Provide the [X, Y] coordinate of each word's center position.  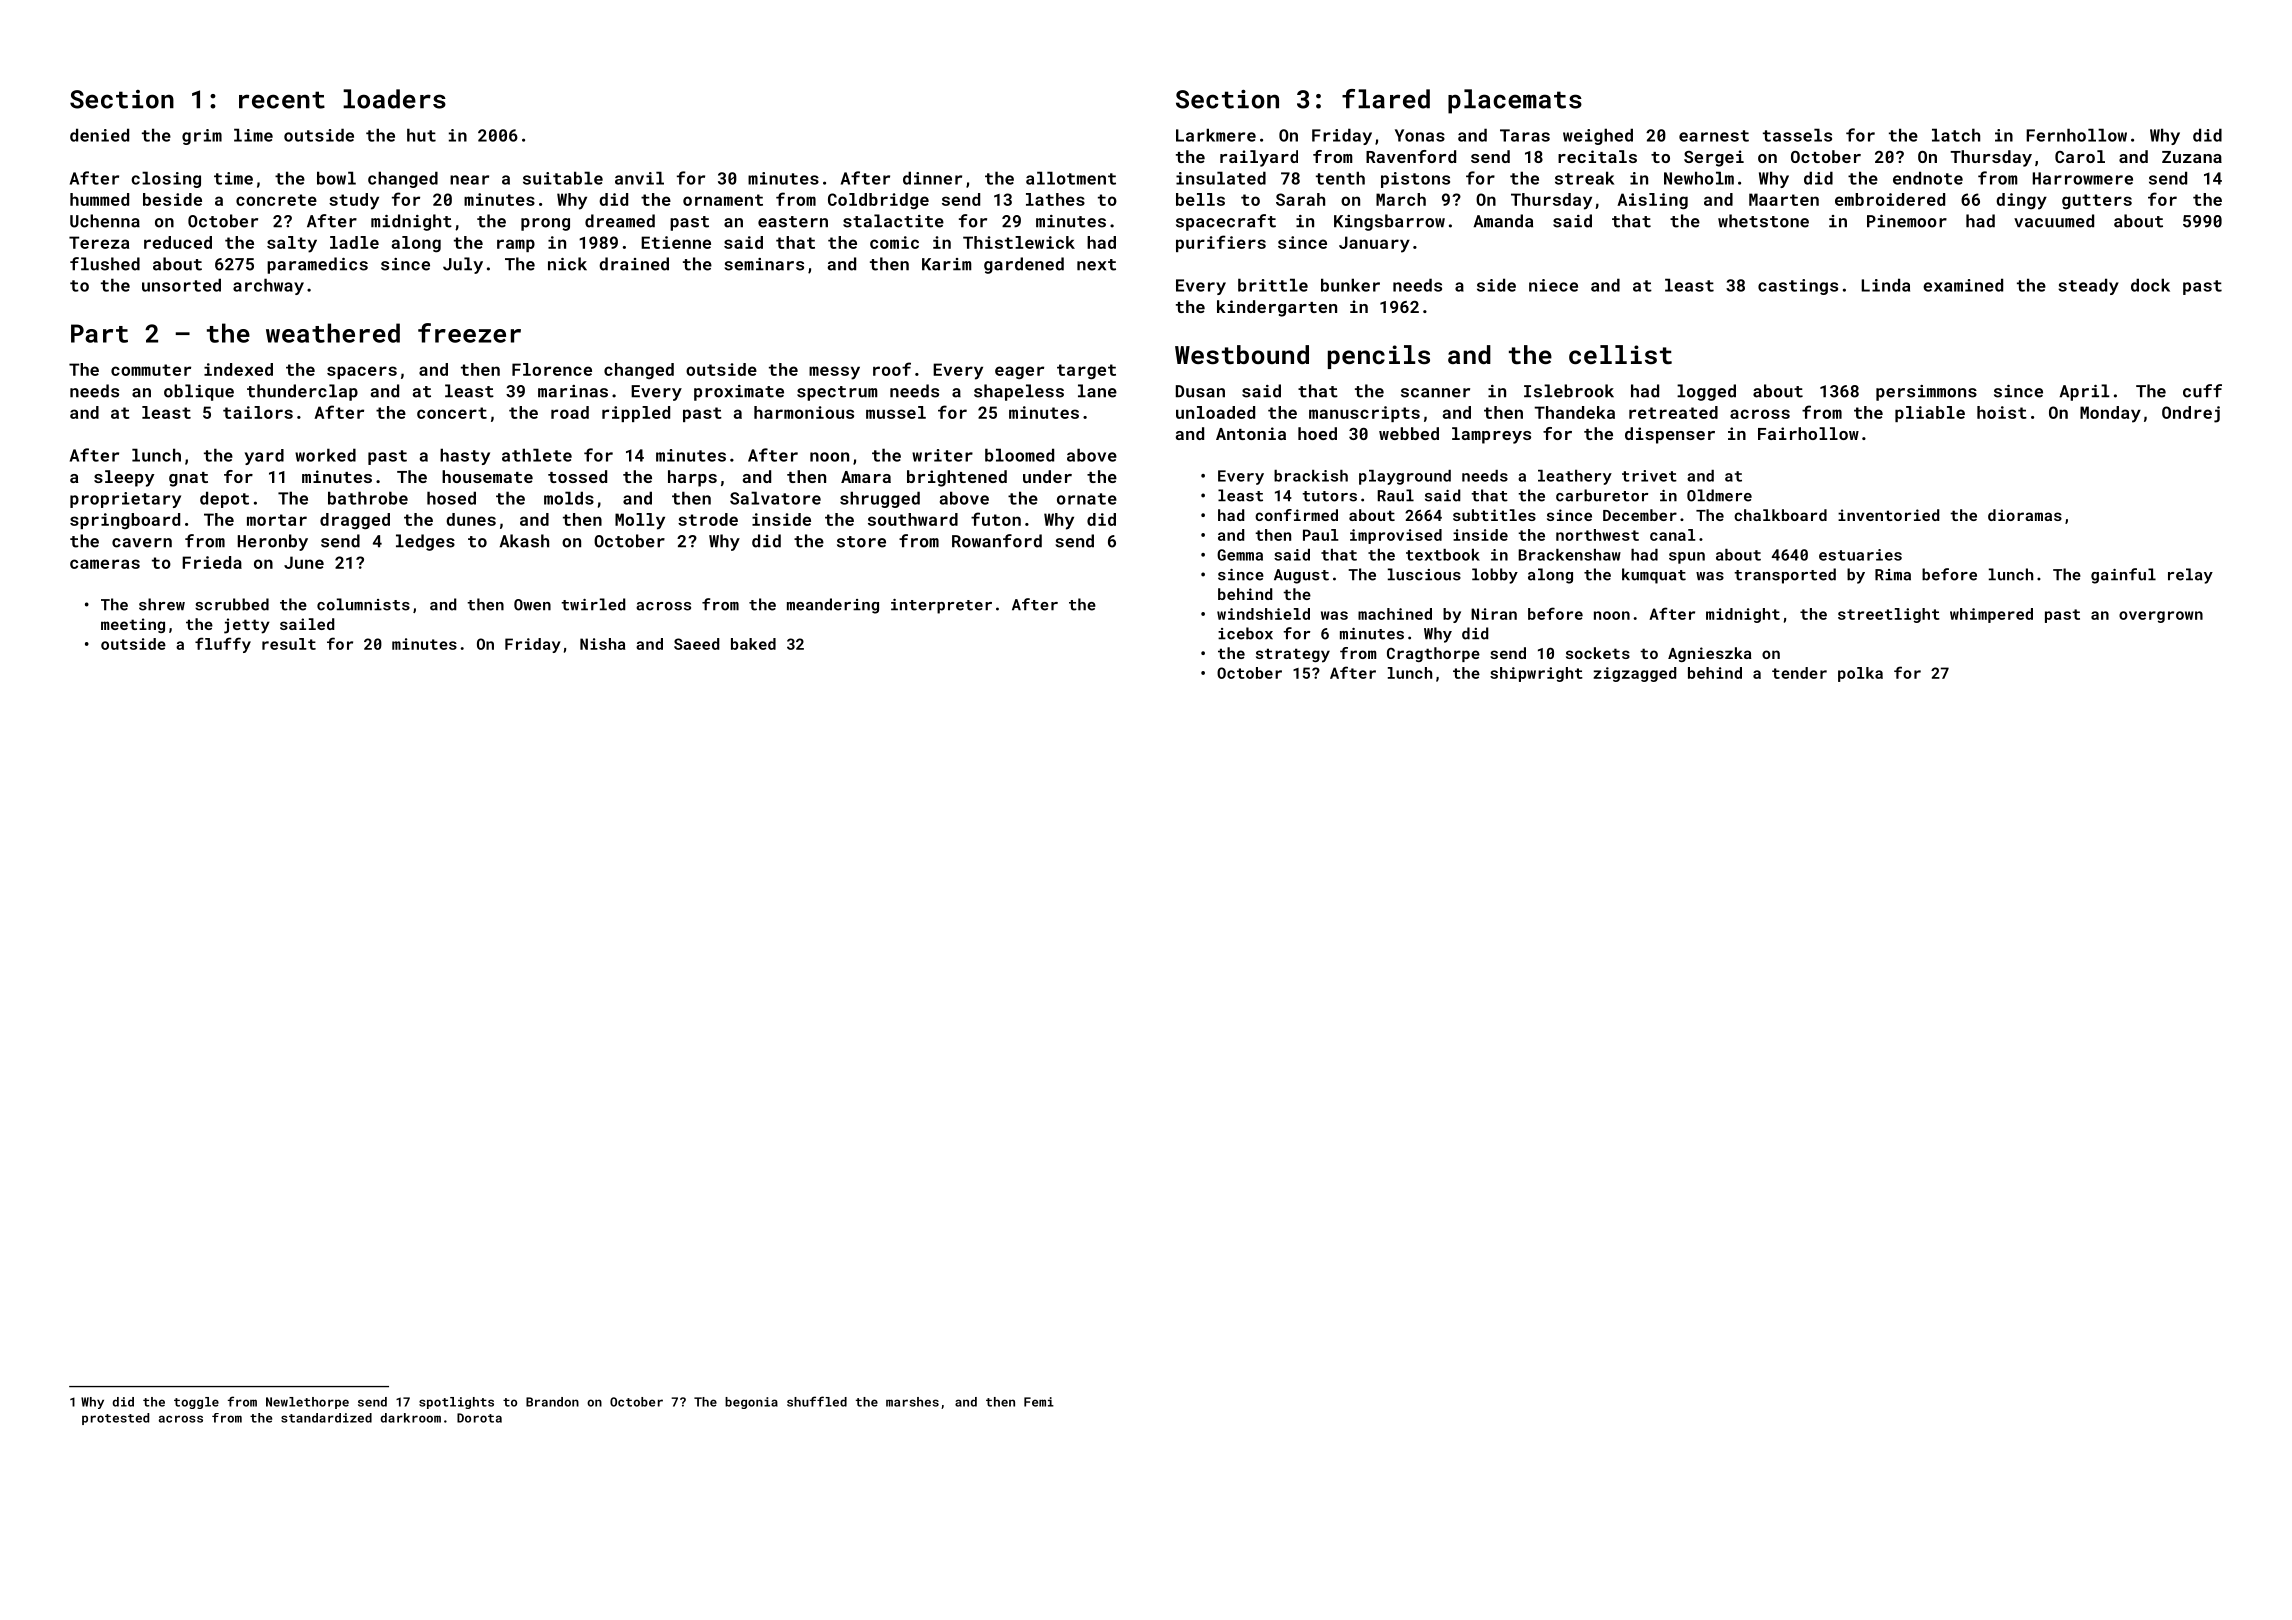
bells [1200, 199]
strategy [1293, 655]
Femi [1039, 1402]
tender [1799, 673]
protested [115, 1419]
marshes [912, 1402]
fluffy [223, 645]
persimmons [1926, 393]
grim [202, 137]
